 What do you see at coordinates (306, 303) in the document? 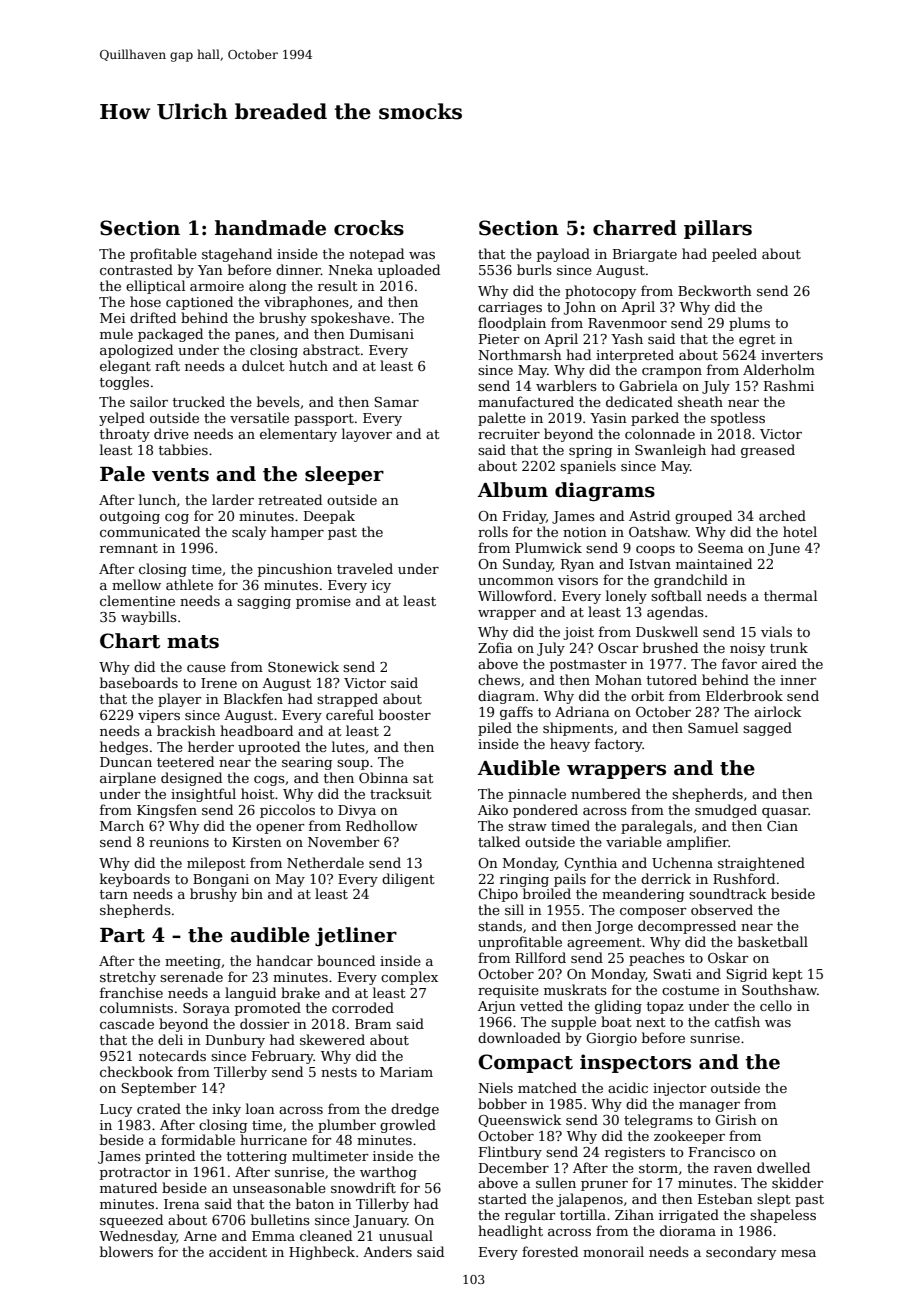
I see `vibraphones` at bounding box center [306, 303].
